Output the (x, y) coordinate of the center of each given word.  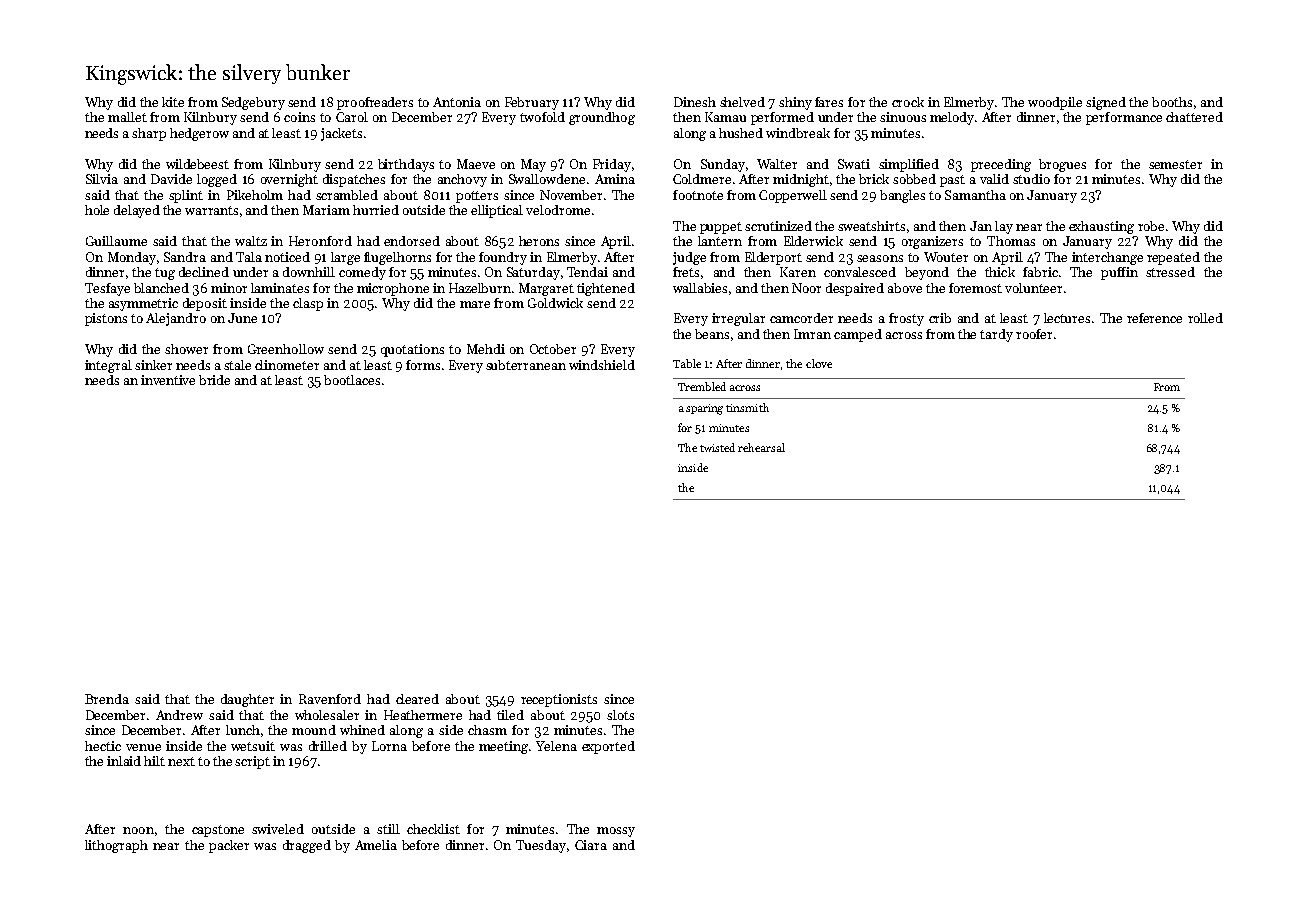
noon (138, 830)
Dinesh (695, 102)
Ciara (591, 845)
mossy (616, 832)
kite (173, 102)
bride (214, 380)
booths (1172, 102)
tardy (996, 335)
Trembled (702, 386)
